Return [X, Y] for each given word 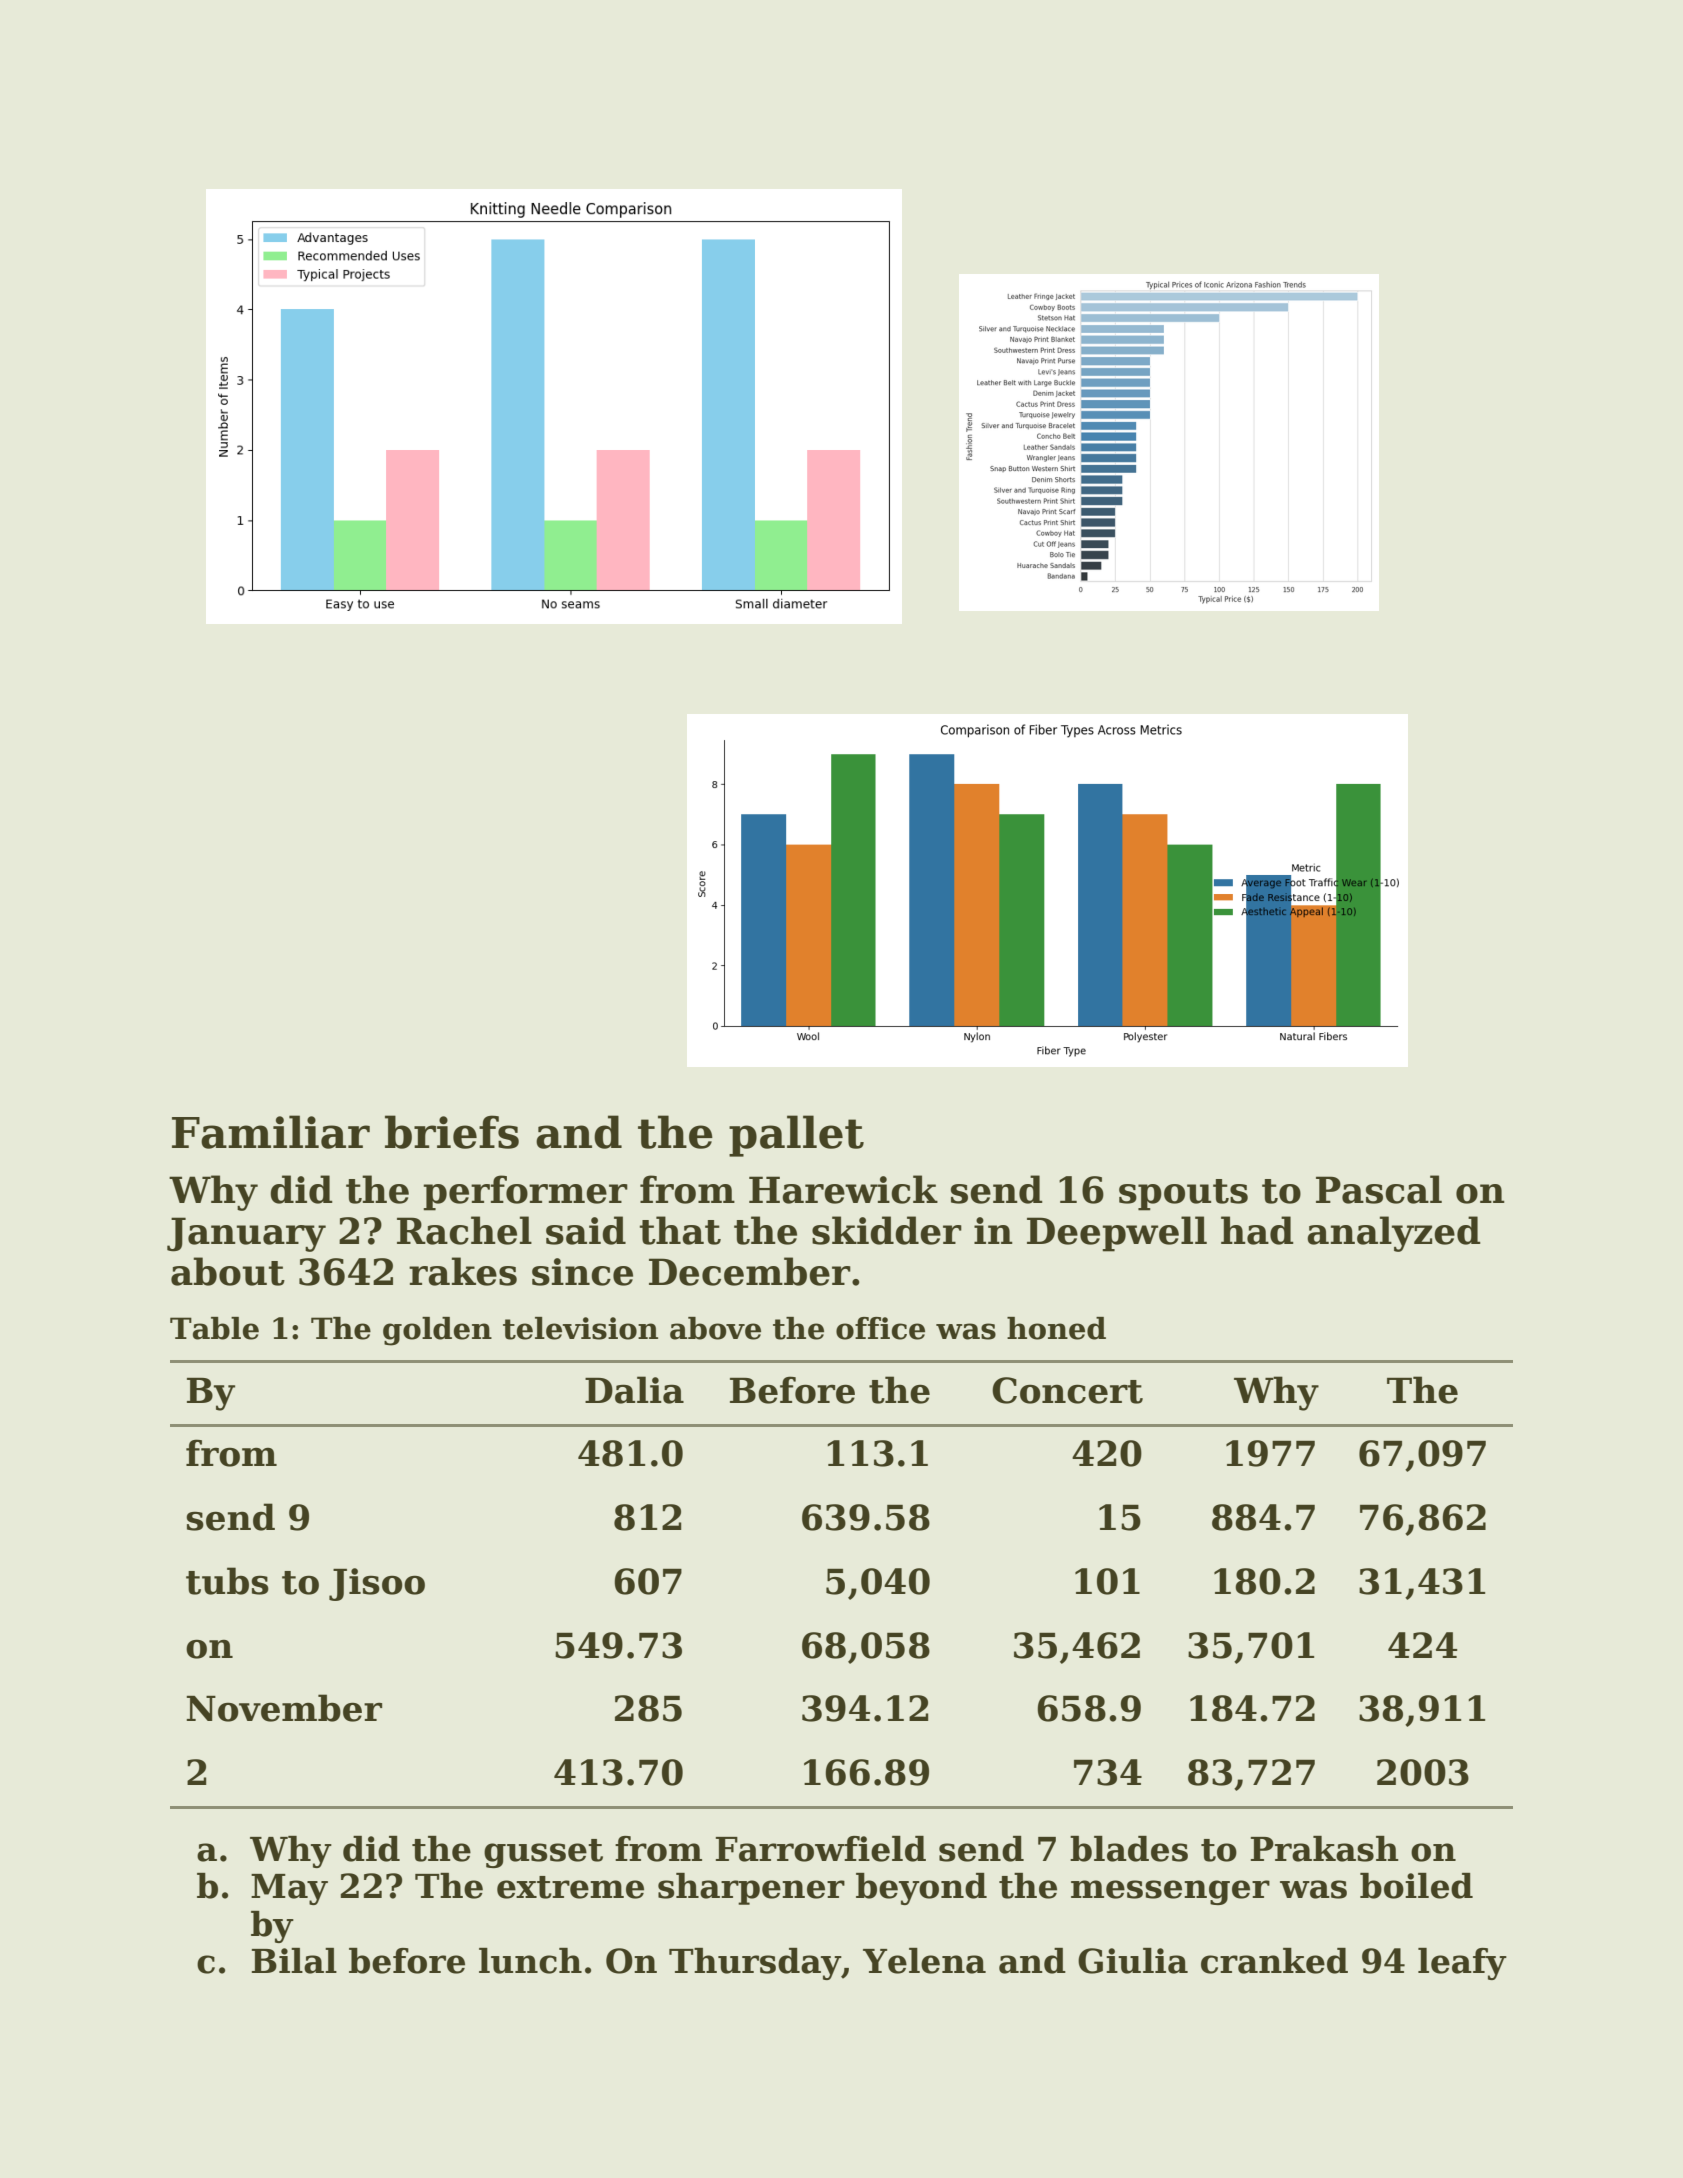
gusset [543, 1853]
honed [1056, 1328]
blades [1129, 1849]
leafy [1462, 1964]
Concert [1067, 1390]
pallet [796, 1136]
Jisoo [377, 1584]
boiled [1416, 1886]
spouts [1183, 1195]
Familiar [271, 1132]
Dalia [634, 1390]
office [880, 1328]
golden [437, 1331]
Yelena [924, 1961]
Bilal [294, 1961]
